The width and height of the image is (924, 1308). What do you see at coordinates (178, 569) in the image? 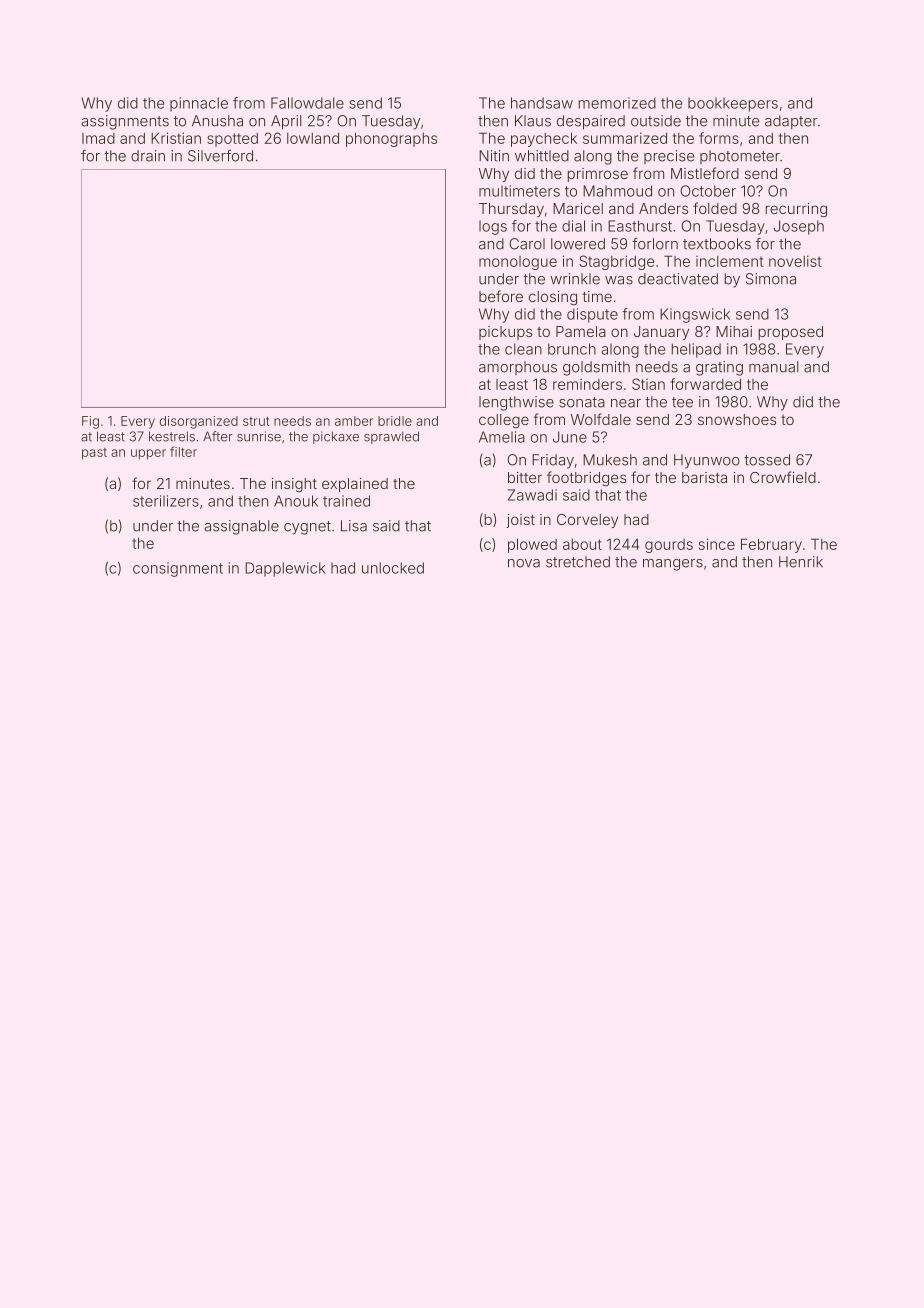
I see `consignment` at bounding box center [178, 569].
